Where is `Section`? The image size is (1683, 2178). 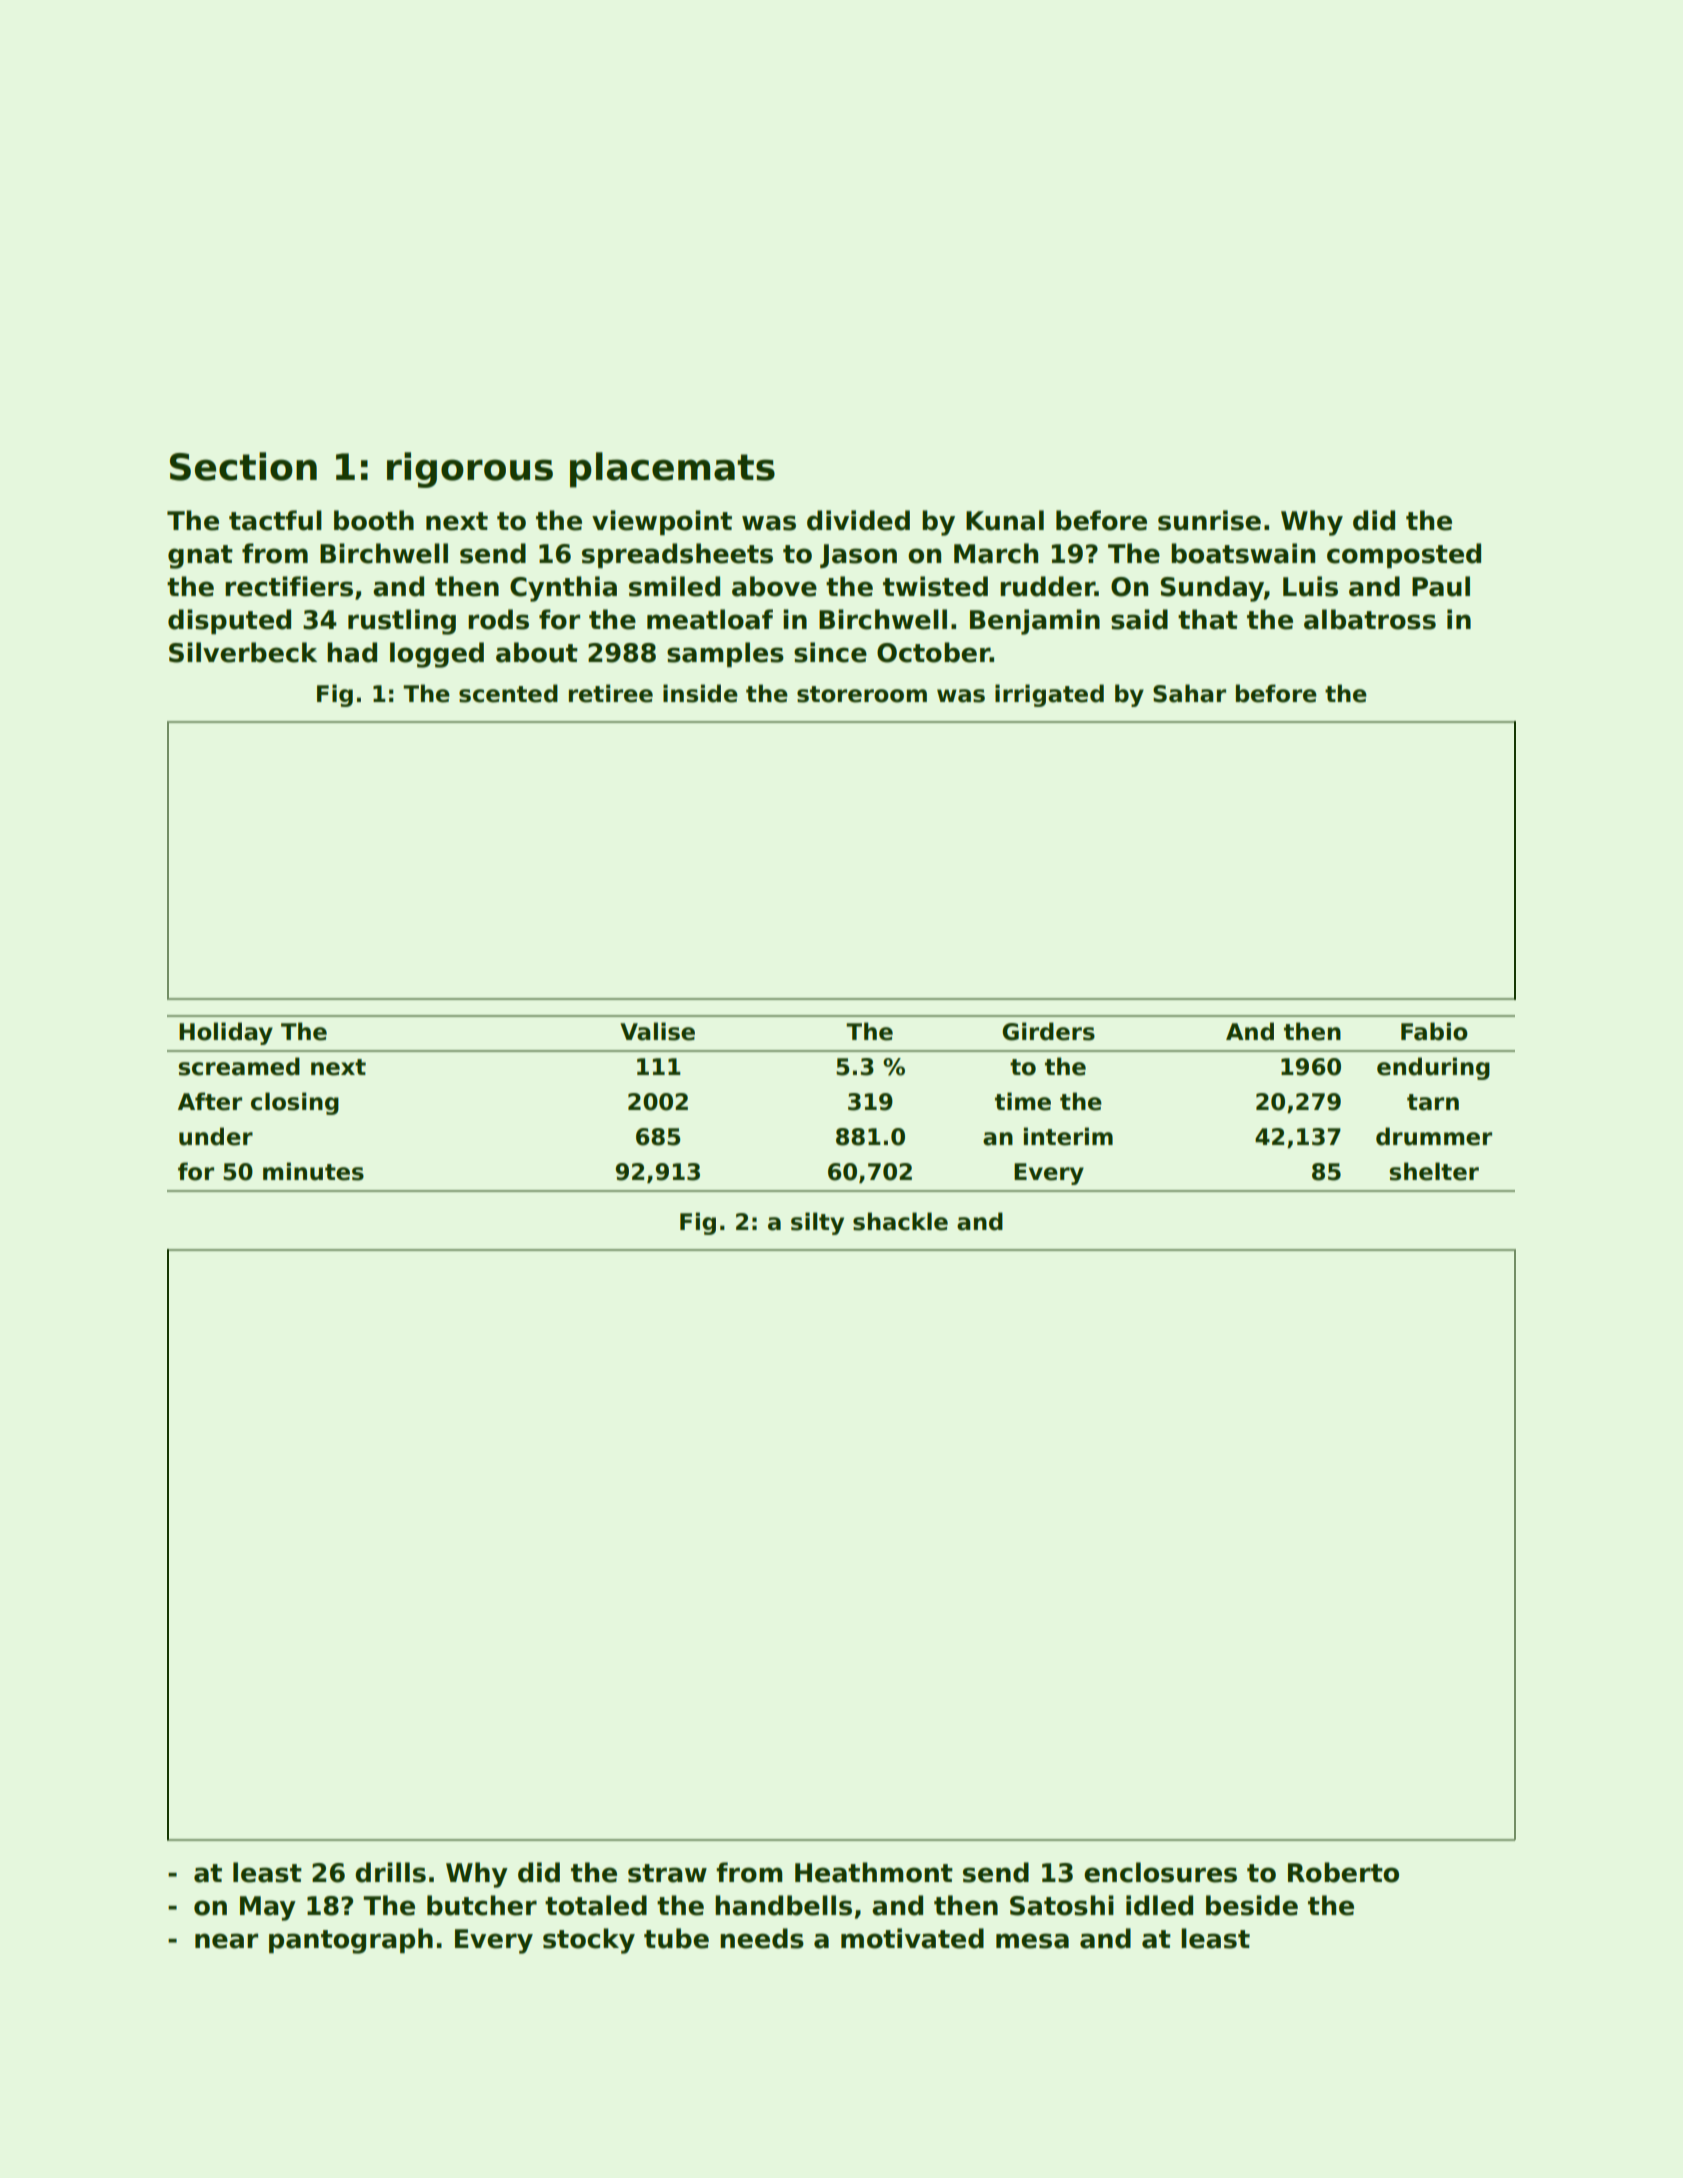 Section is located at coordinates (243, 466).
